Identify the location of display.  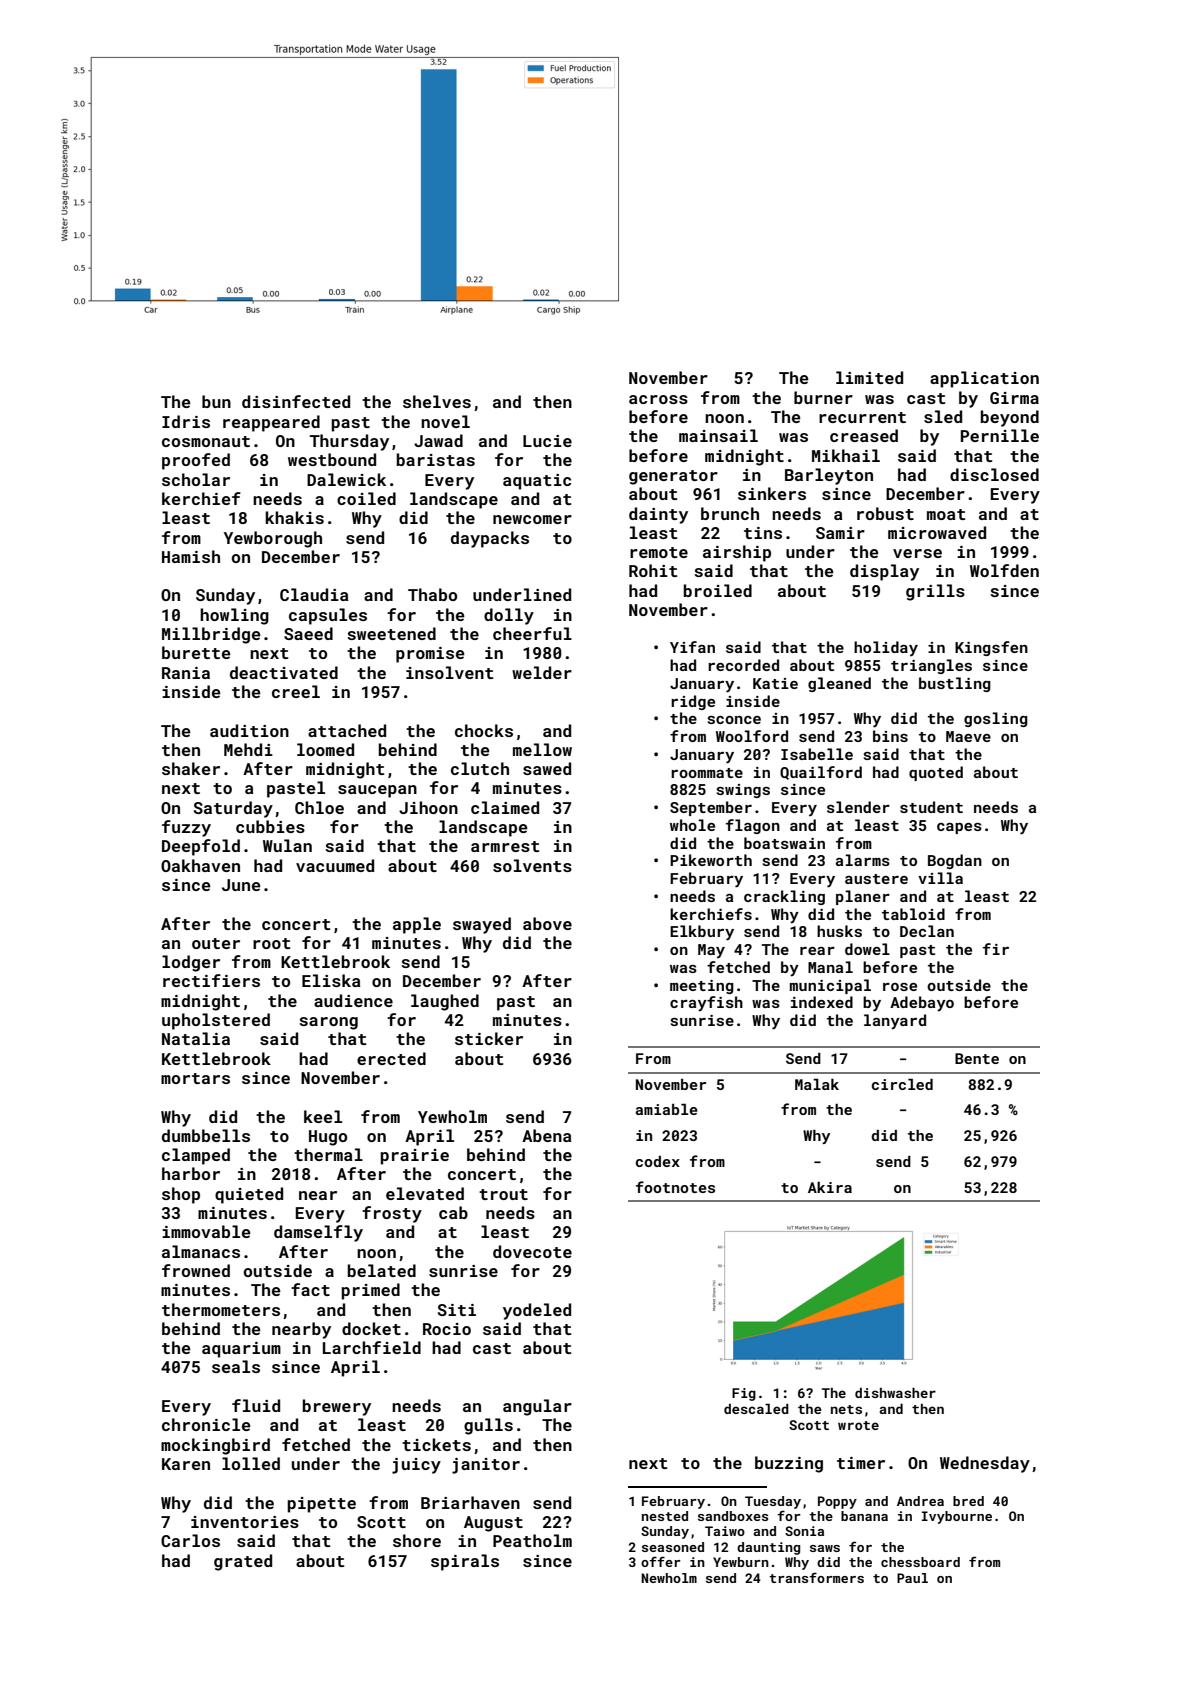
(884, 572).
